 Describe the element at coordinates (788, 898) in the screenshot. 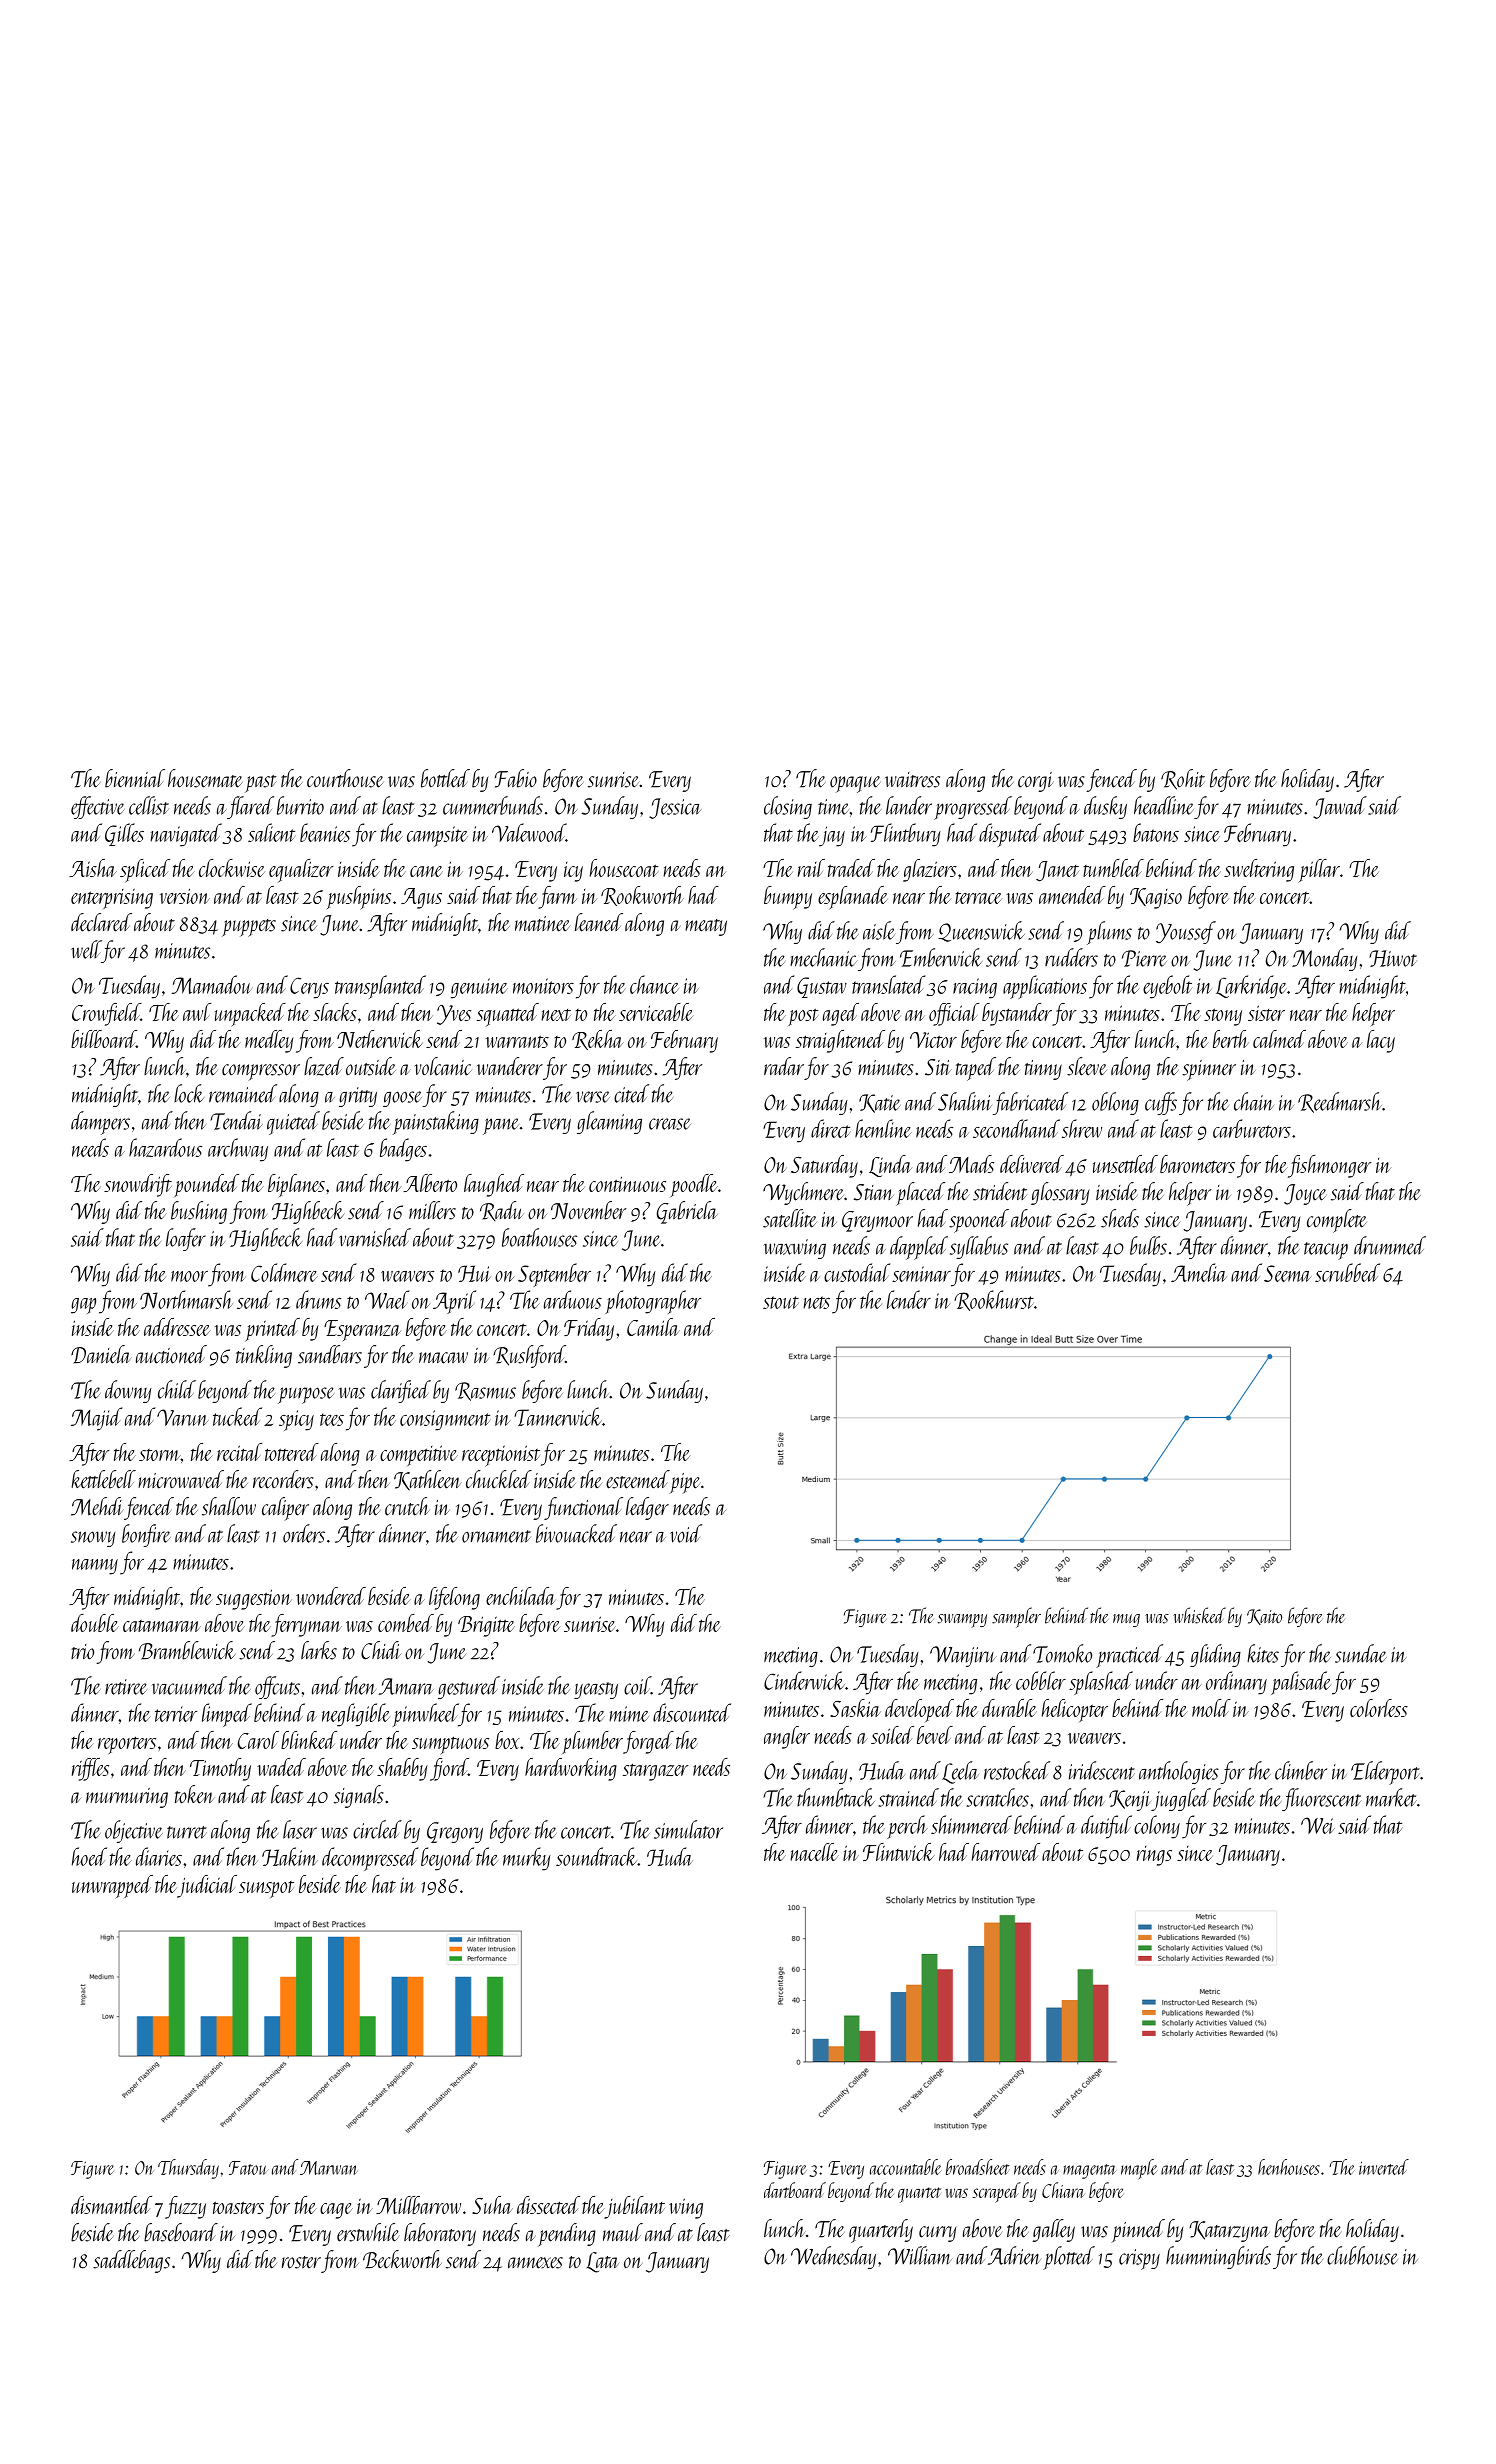

I see `bumpy` at that location.
